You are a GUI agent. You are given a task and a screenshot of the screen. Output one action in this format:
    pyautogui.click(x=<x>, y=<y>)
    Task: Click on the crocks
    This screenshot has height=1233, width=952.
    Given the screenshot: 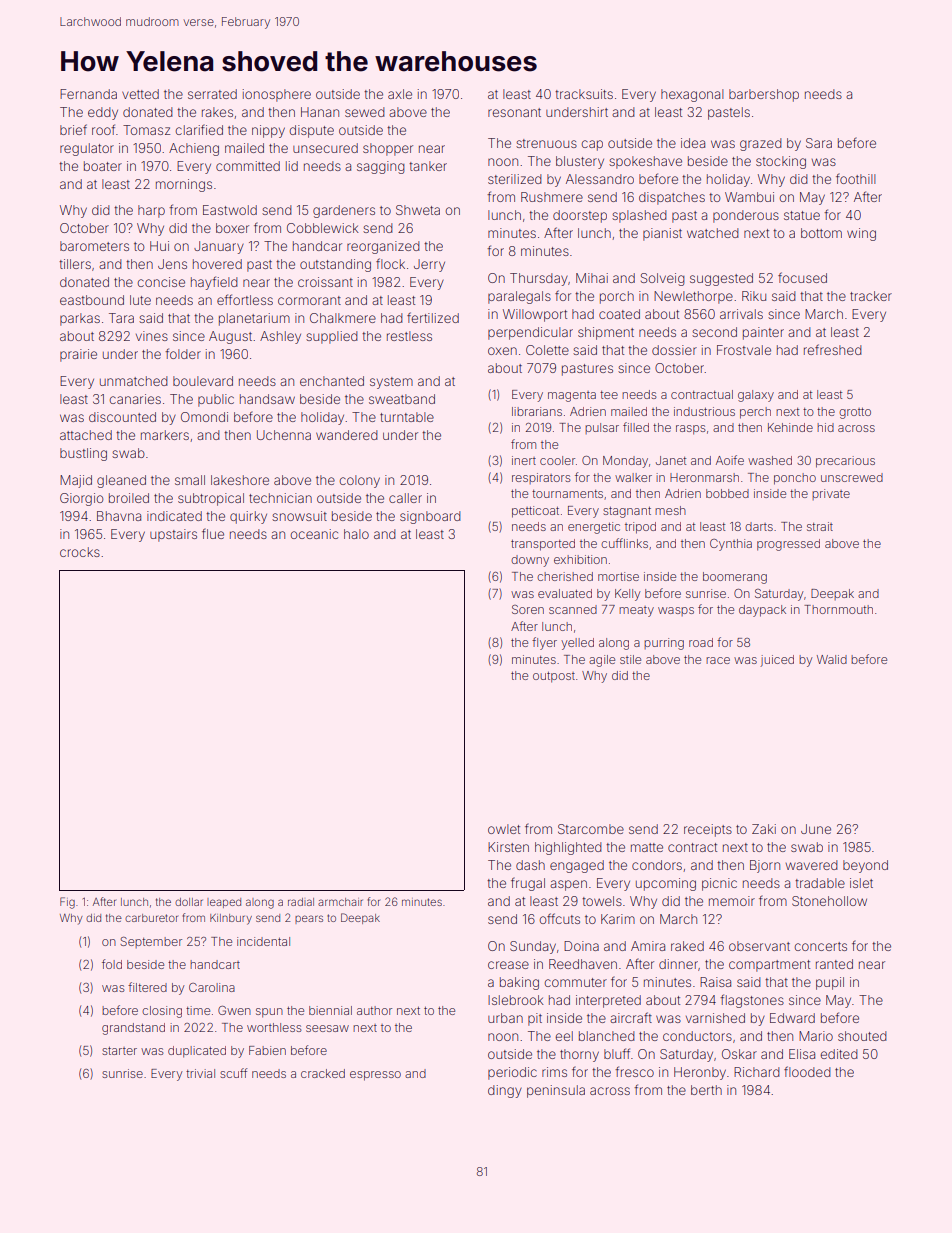 What is the action you would take?
    pyautogui.click(x=80, y=552)
